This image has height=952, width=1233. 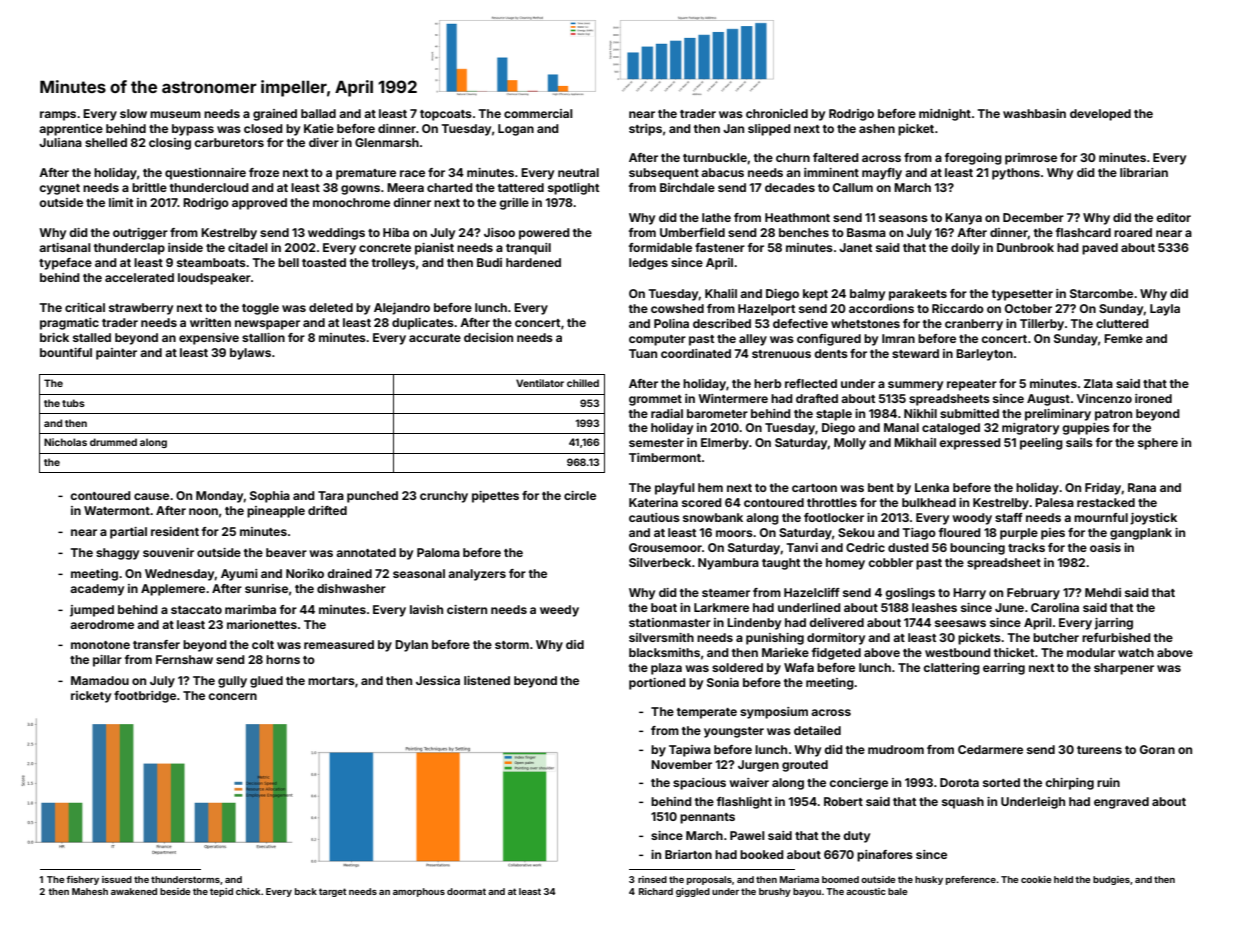 What do you see at coordinates (758, 766) in the image?
I see `Jurgen` at bounding box center [758, 766].
